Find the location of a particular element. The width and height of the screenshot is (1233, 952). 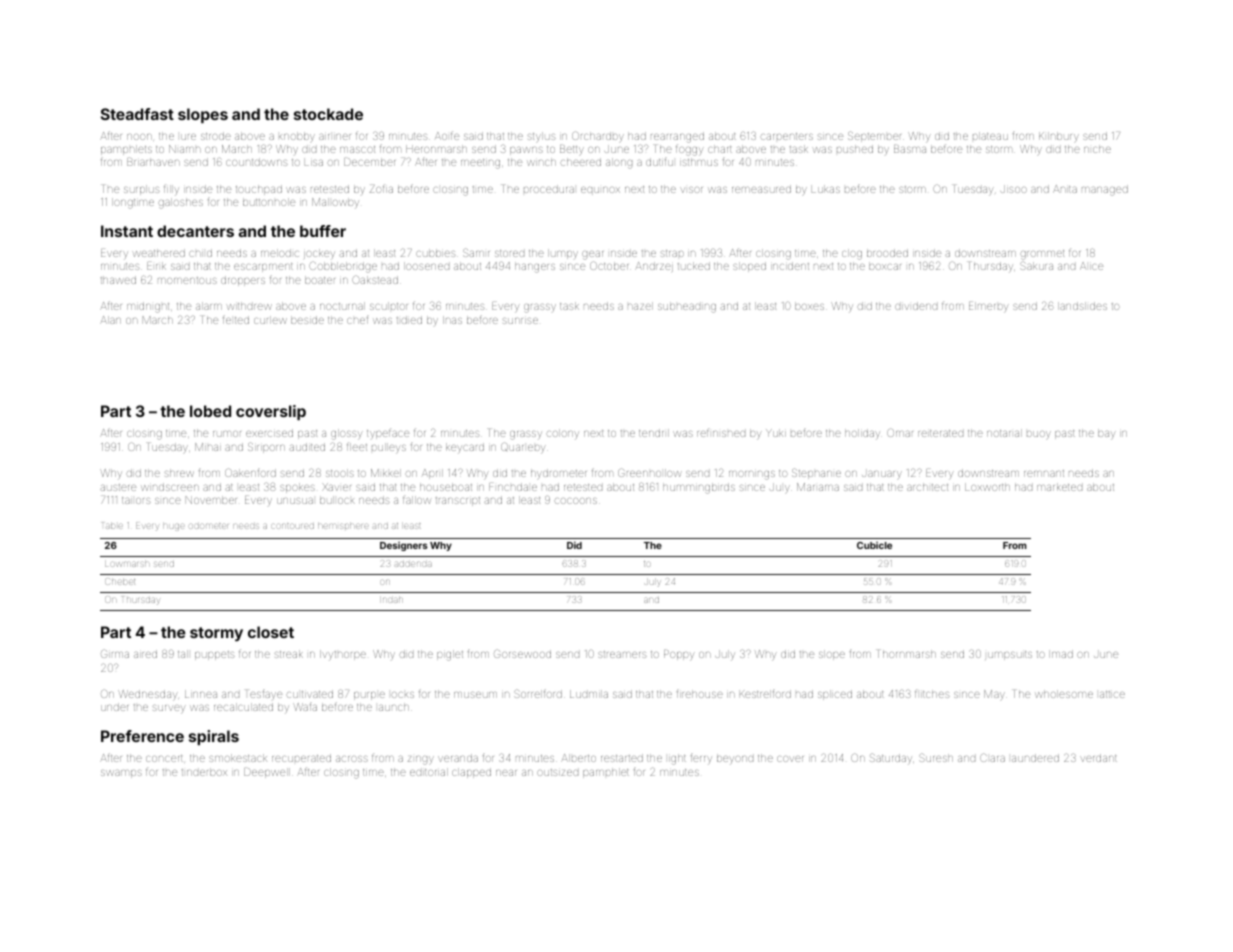

Designers is located at coordinates (404, 546).
